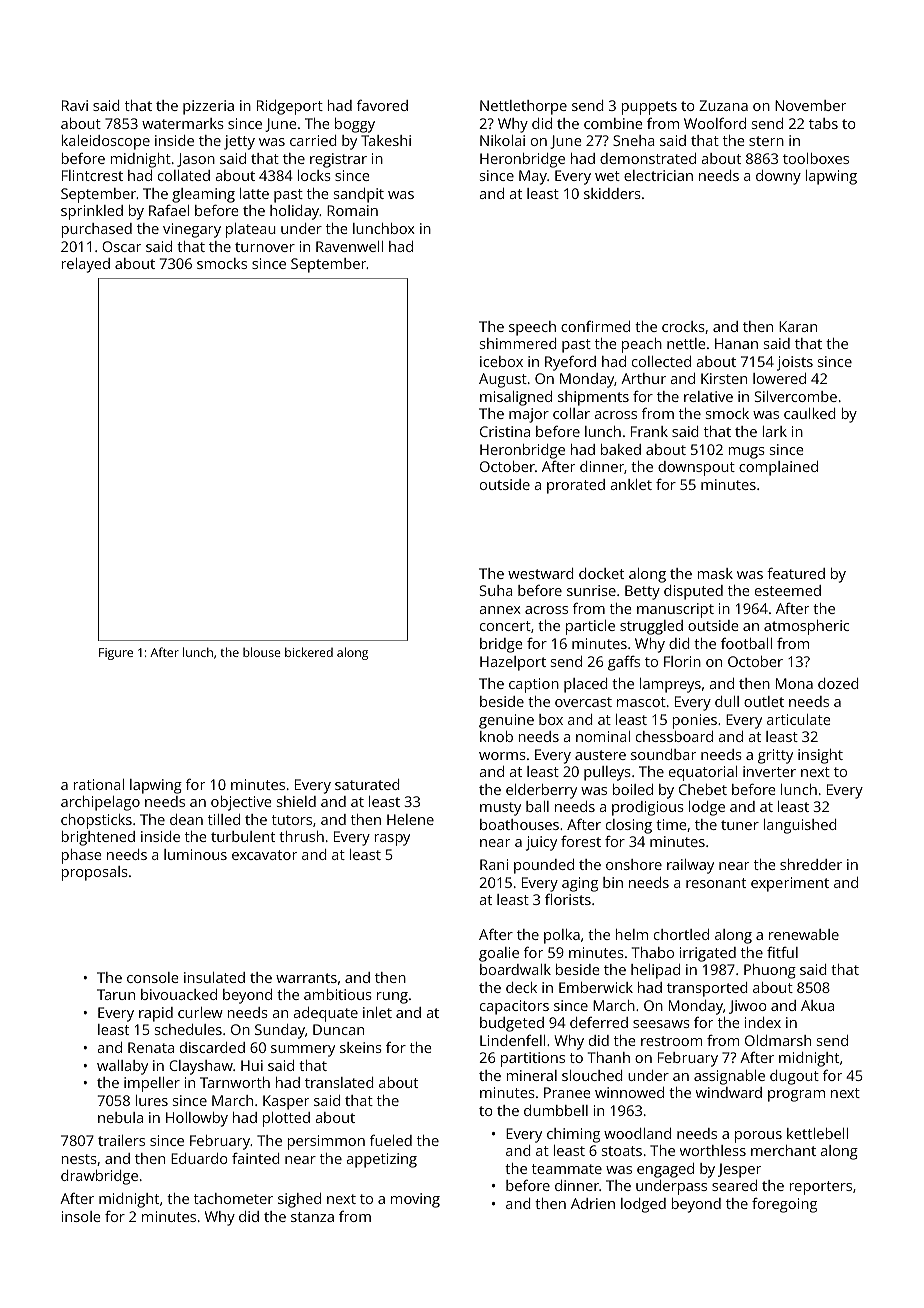  I want to click on renewable, so click(804, 934).
